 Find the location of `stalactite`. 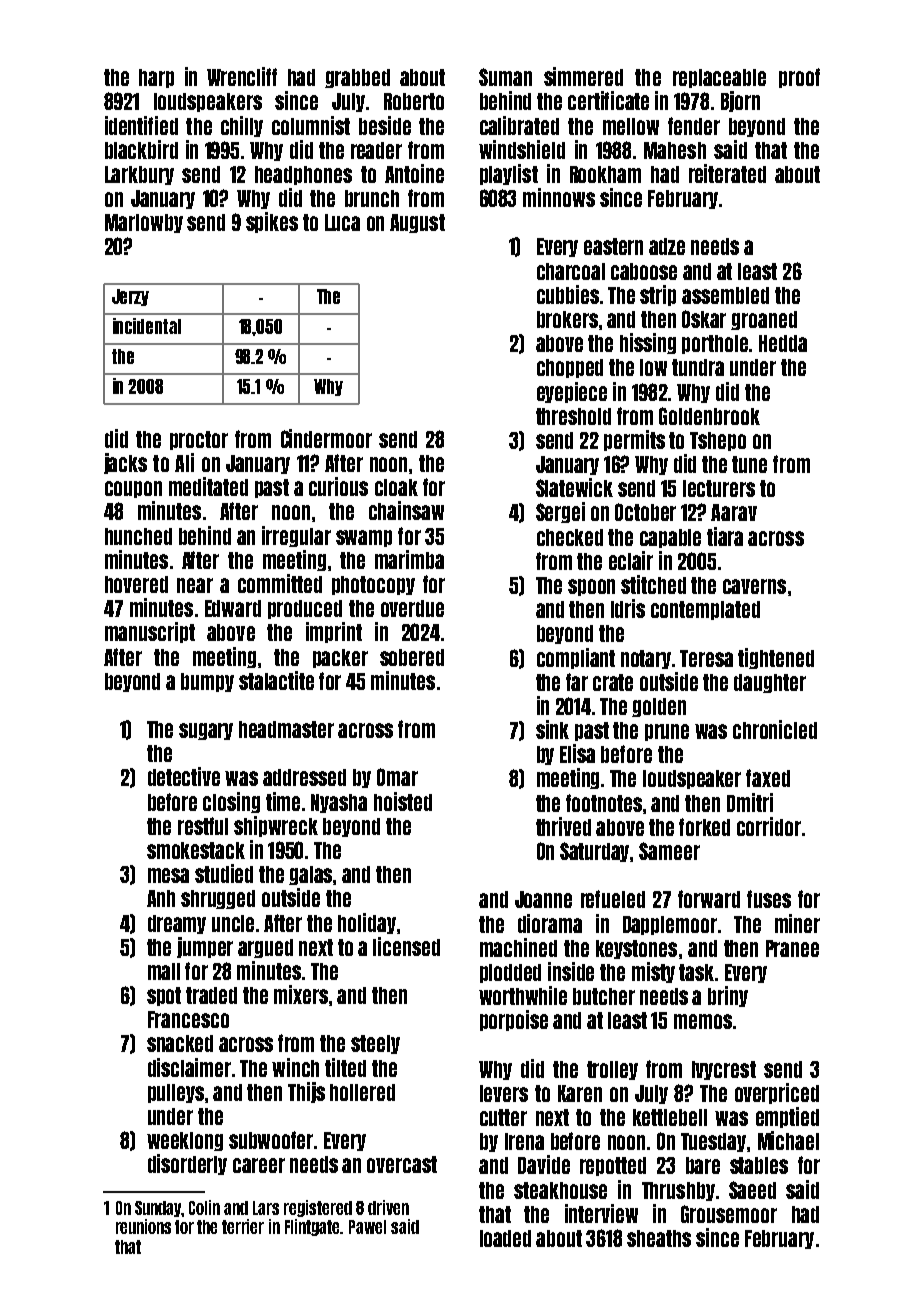

stalactite is located at coordinates (276, 680).
